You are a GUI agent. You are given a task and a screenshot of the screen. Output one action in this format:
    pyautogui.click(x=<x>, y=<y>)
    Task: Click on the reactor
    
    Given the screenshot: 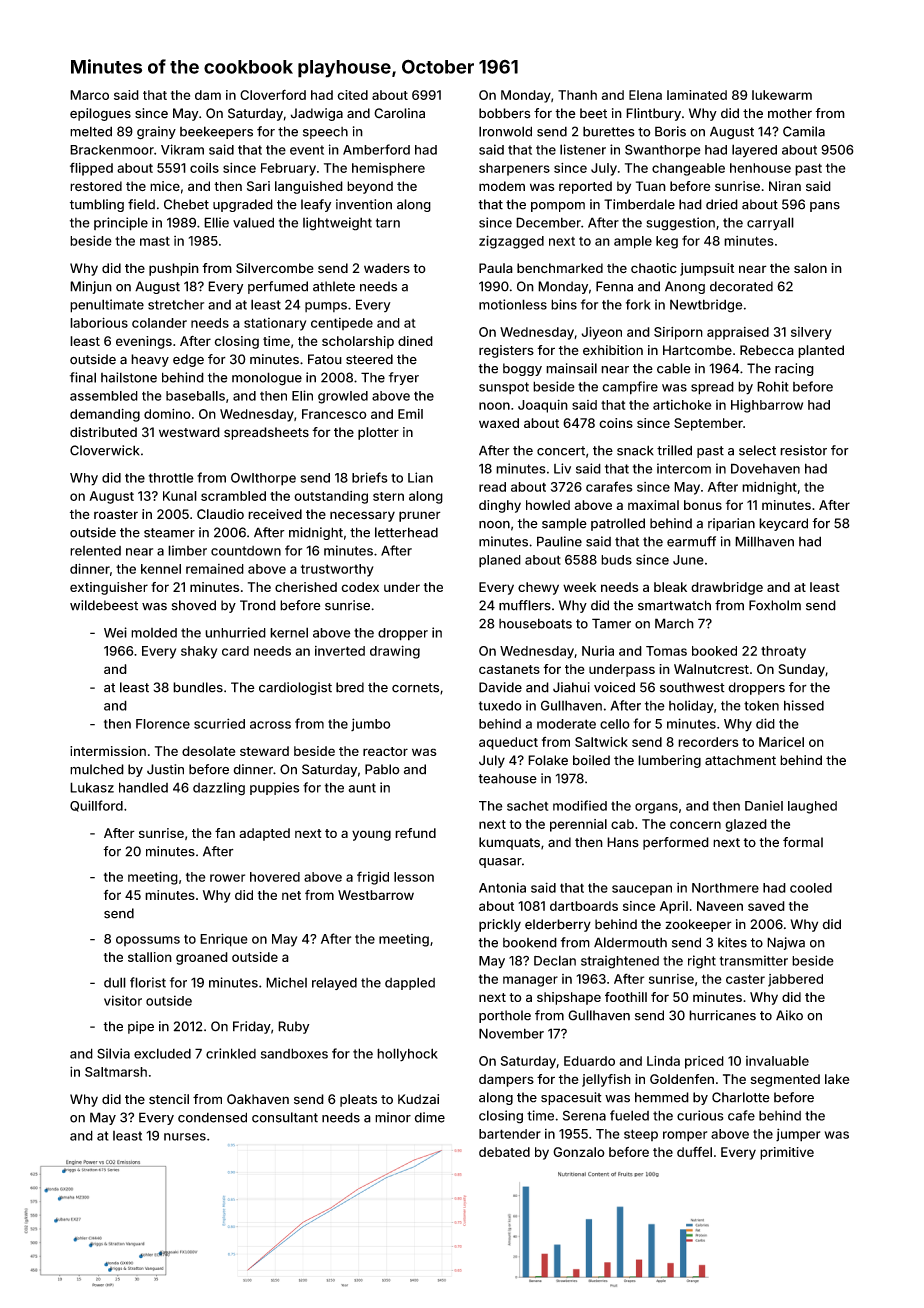 What is the action you would take?
    pyautogui.click(x=385, y=751)
